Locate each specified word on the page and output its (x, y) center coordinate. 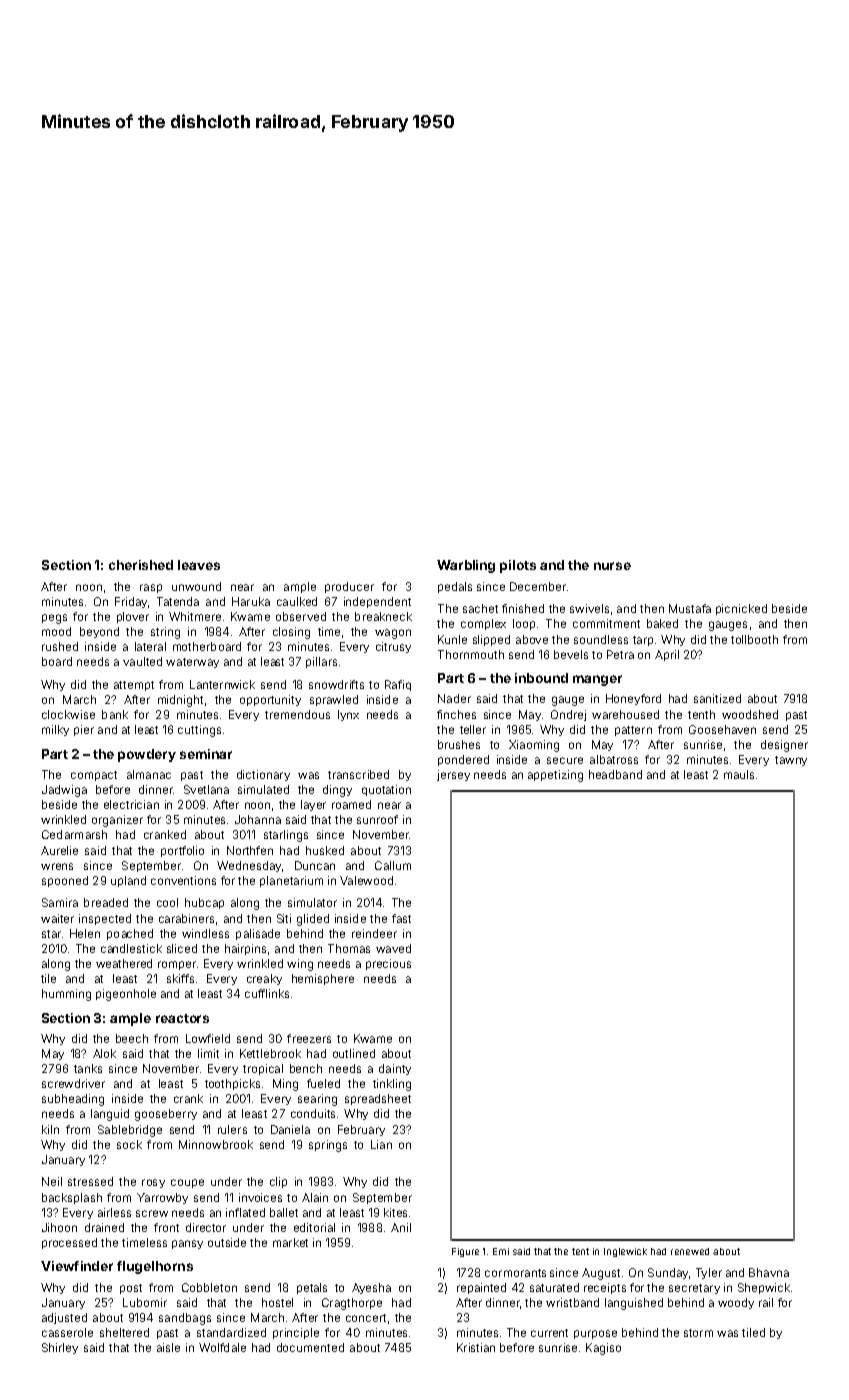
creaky (264, 979)
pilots (518, 566)
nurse (612, 566)
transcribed (358, 774)
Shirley (60, 1348)
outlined (354, 1053)
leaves (199, 565)
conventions (183, 880)
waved (393, 948)
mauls (739, 774)
